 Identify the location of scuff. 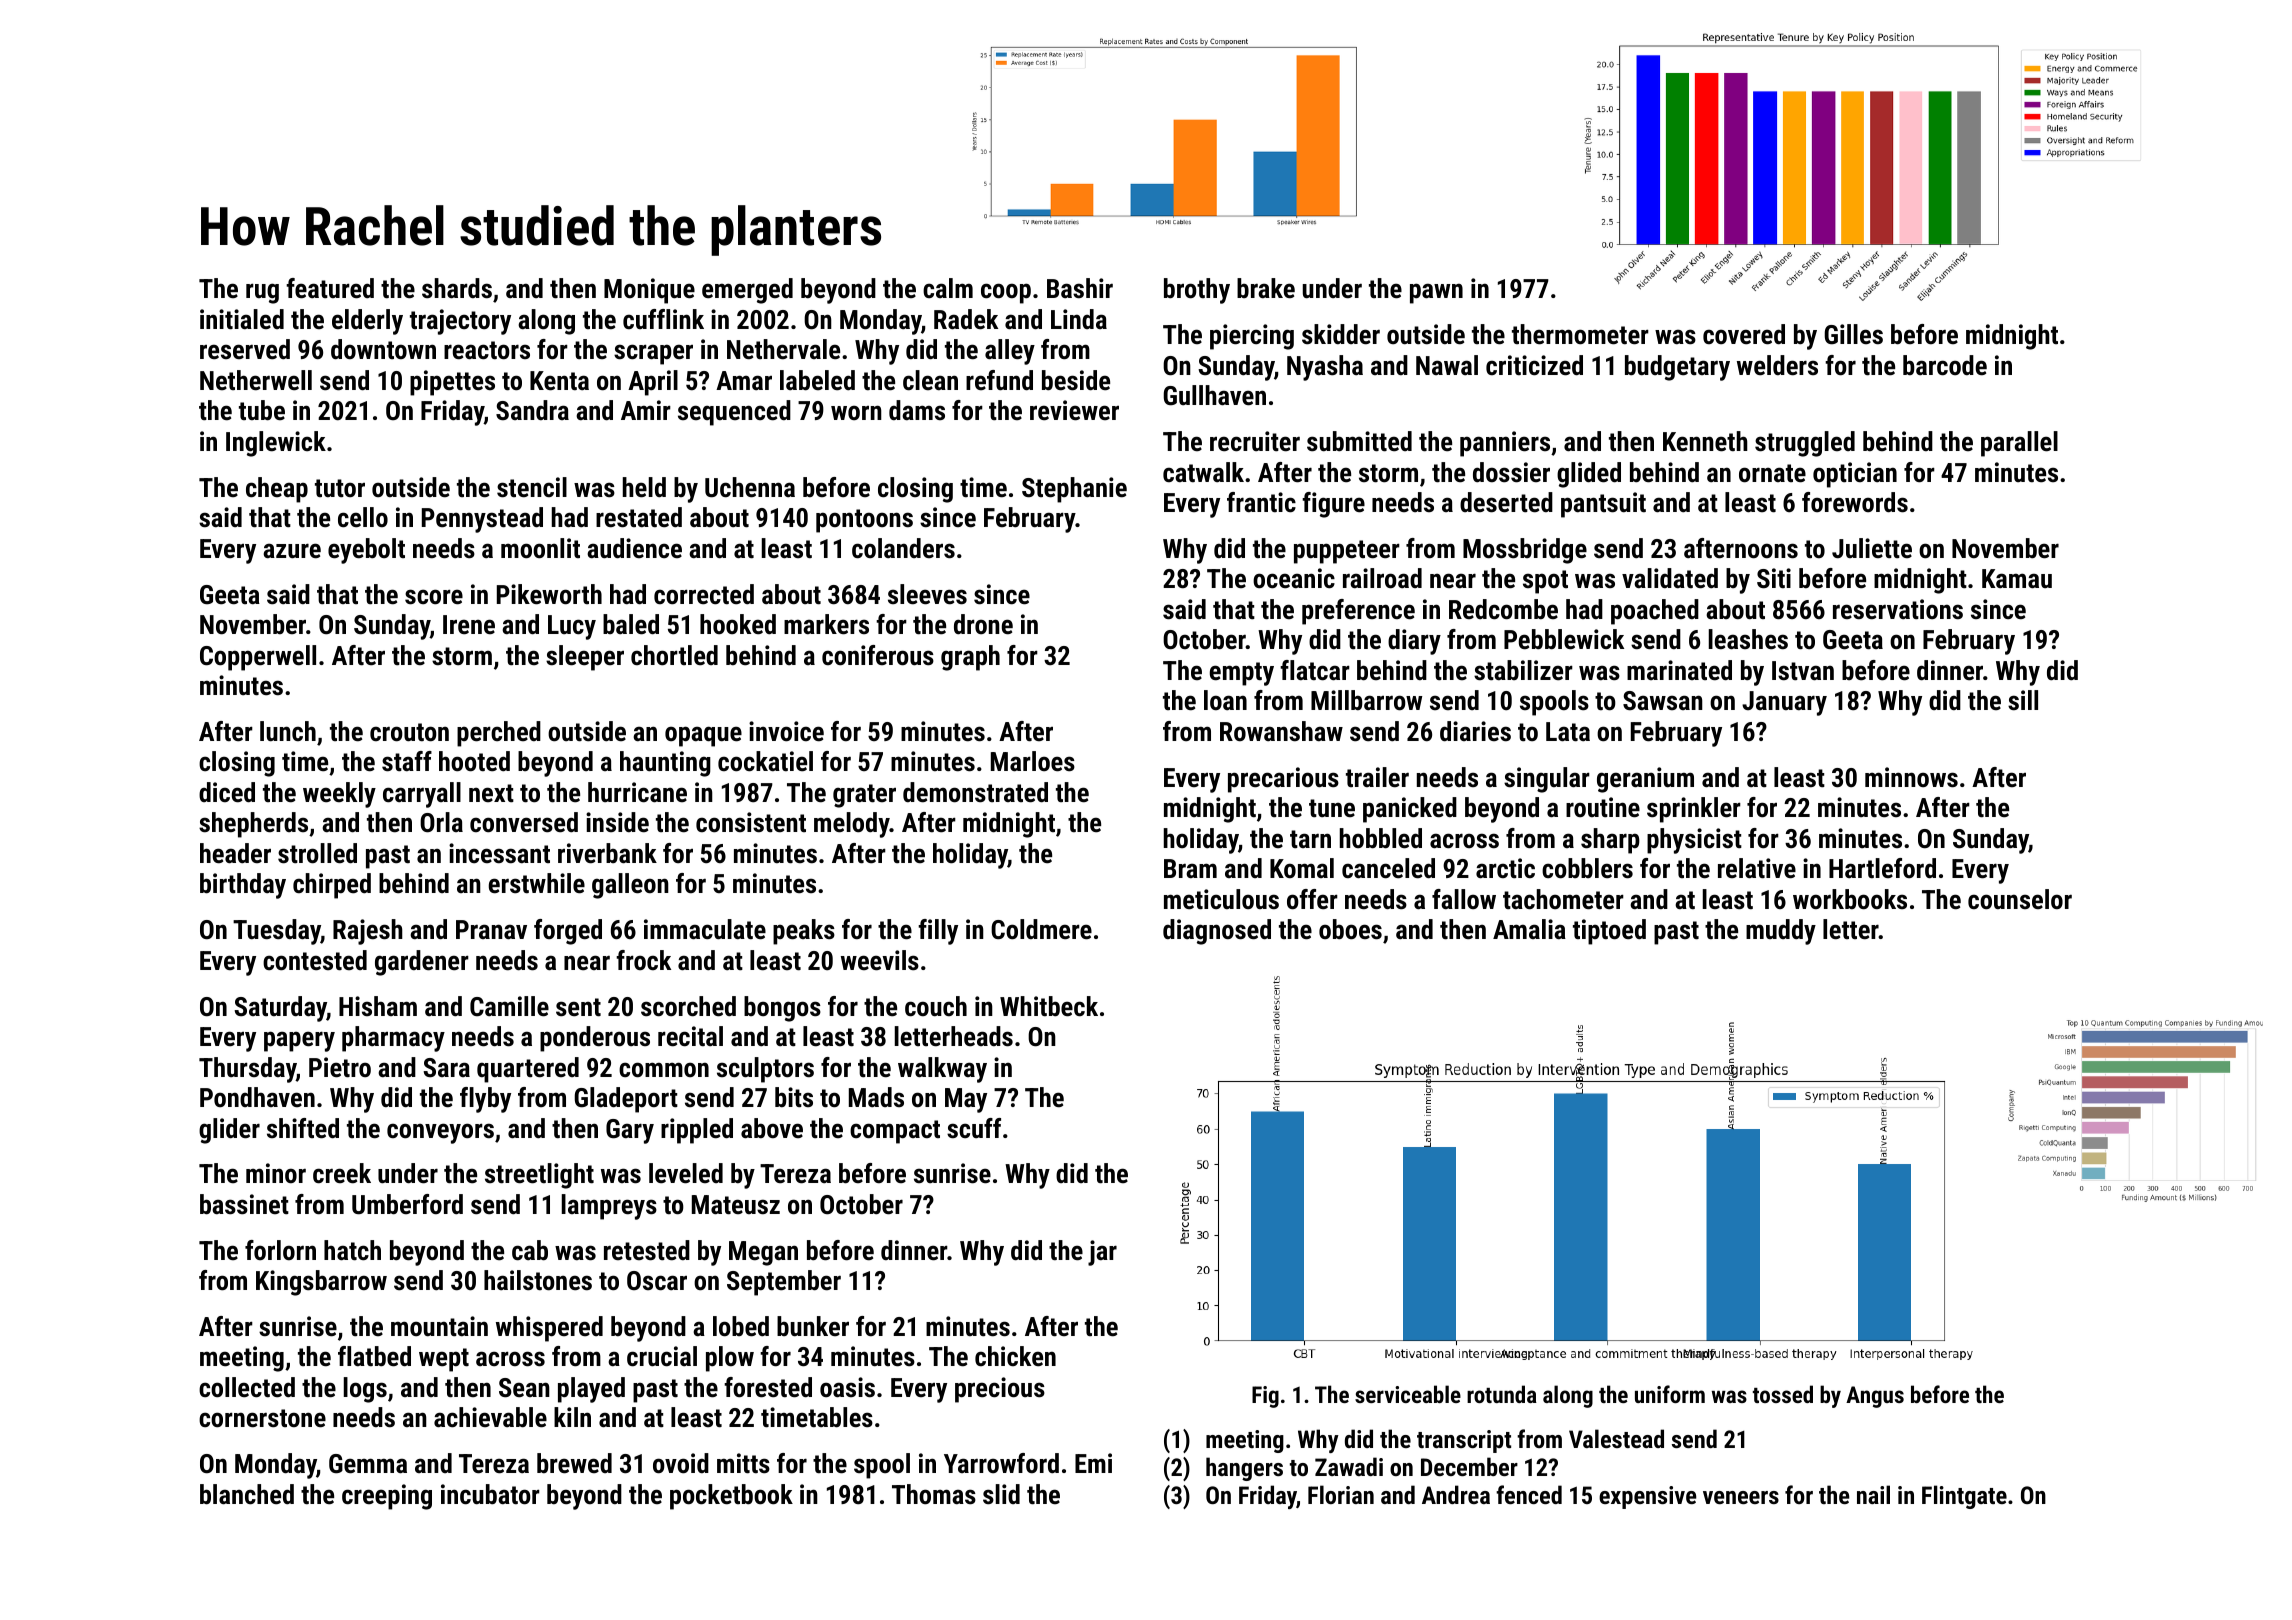
(974, 1128).
